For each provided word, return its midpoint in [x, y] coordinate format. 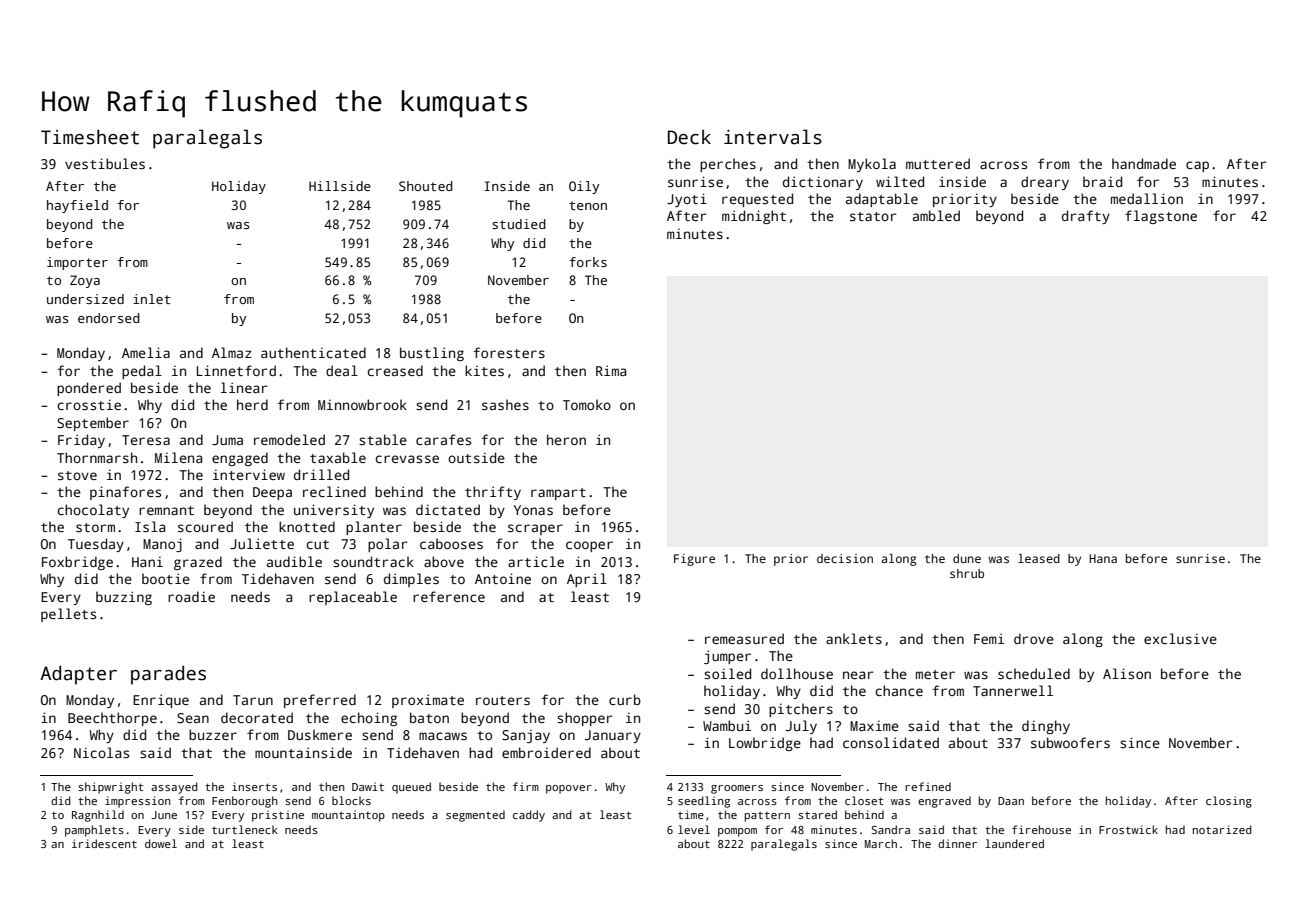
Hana [1103, 558]
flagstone [1161, 217]
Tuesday [96, 545]
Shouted [426, 186]
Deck [689, 137]
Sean [193, 718]
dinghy [1046, 727]
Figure [694, 560]
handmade [1144, 163]
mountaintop [348, 816]
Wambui [727, 725]
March [881, 843]
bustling [432, 354]
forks [588, 262]
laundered [1014, 843]
